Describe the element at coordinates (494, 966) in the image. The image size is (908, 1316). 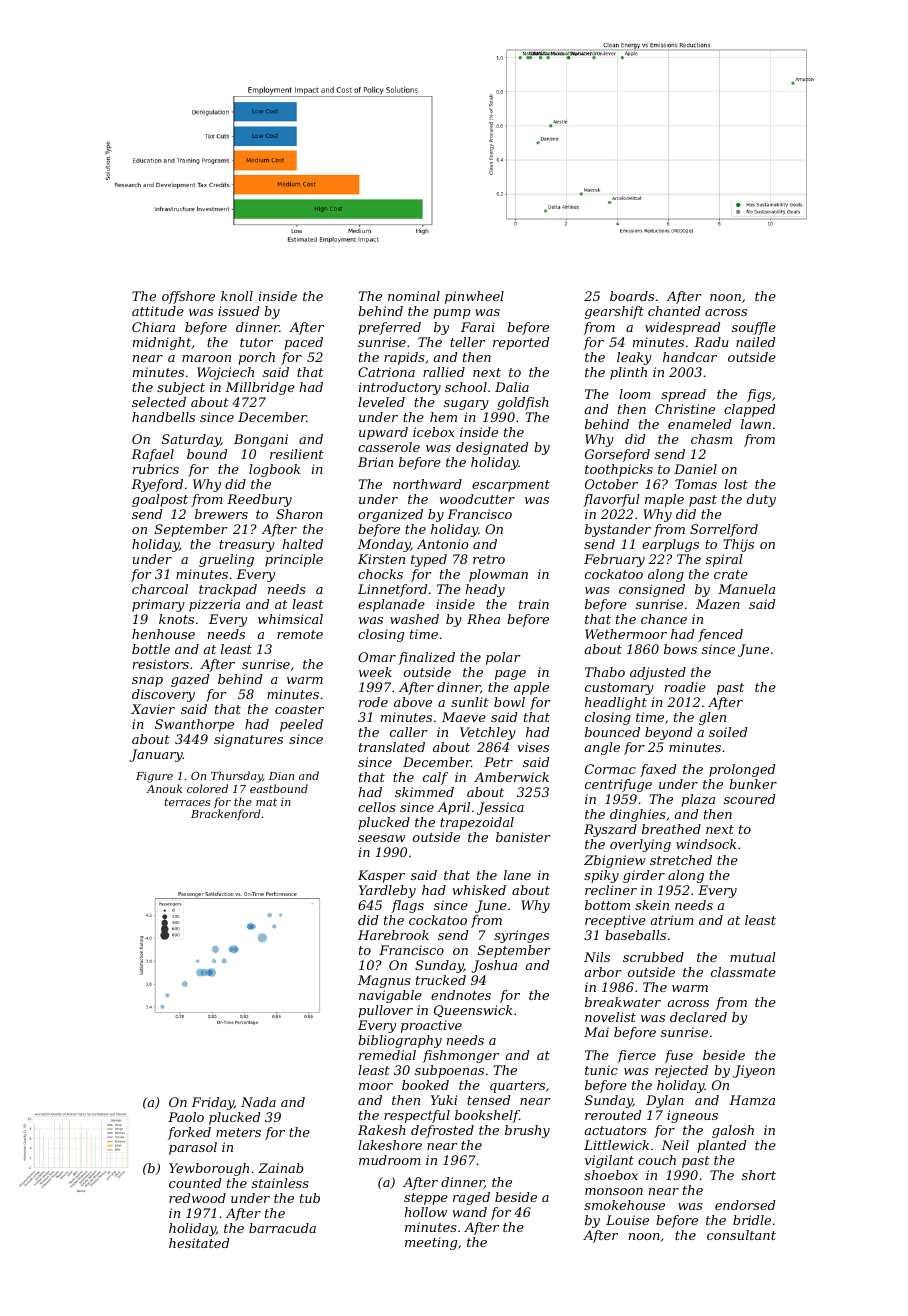
I see `Joshua` at that location.
